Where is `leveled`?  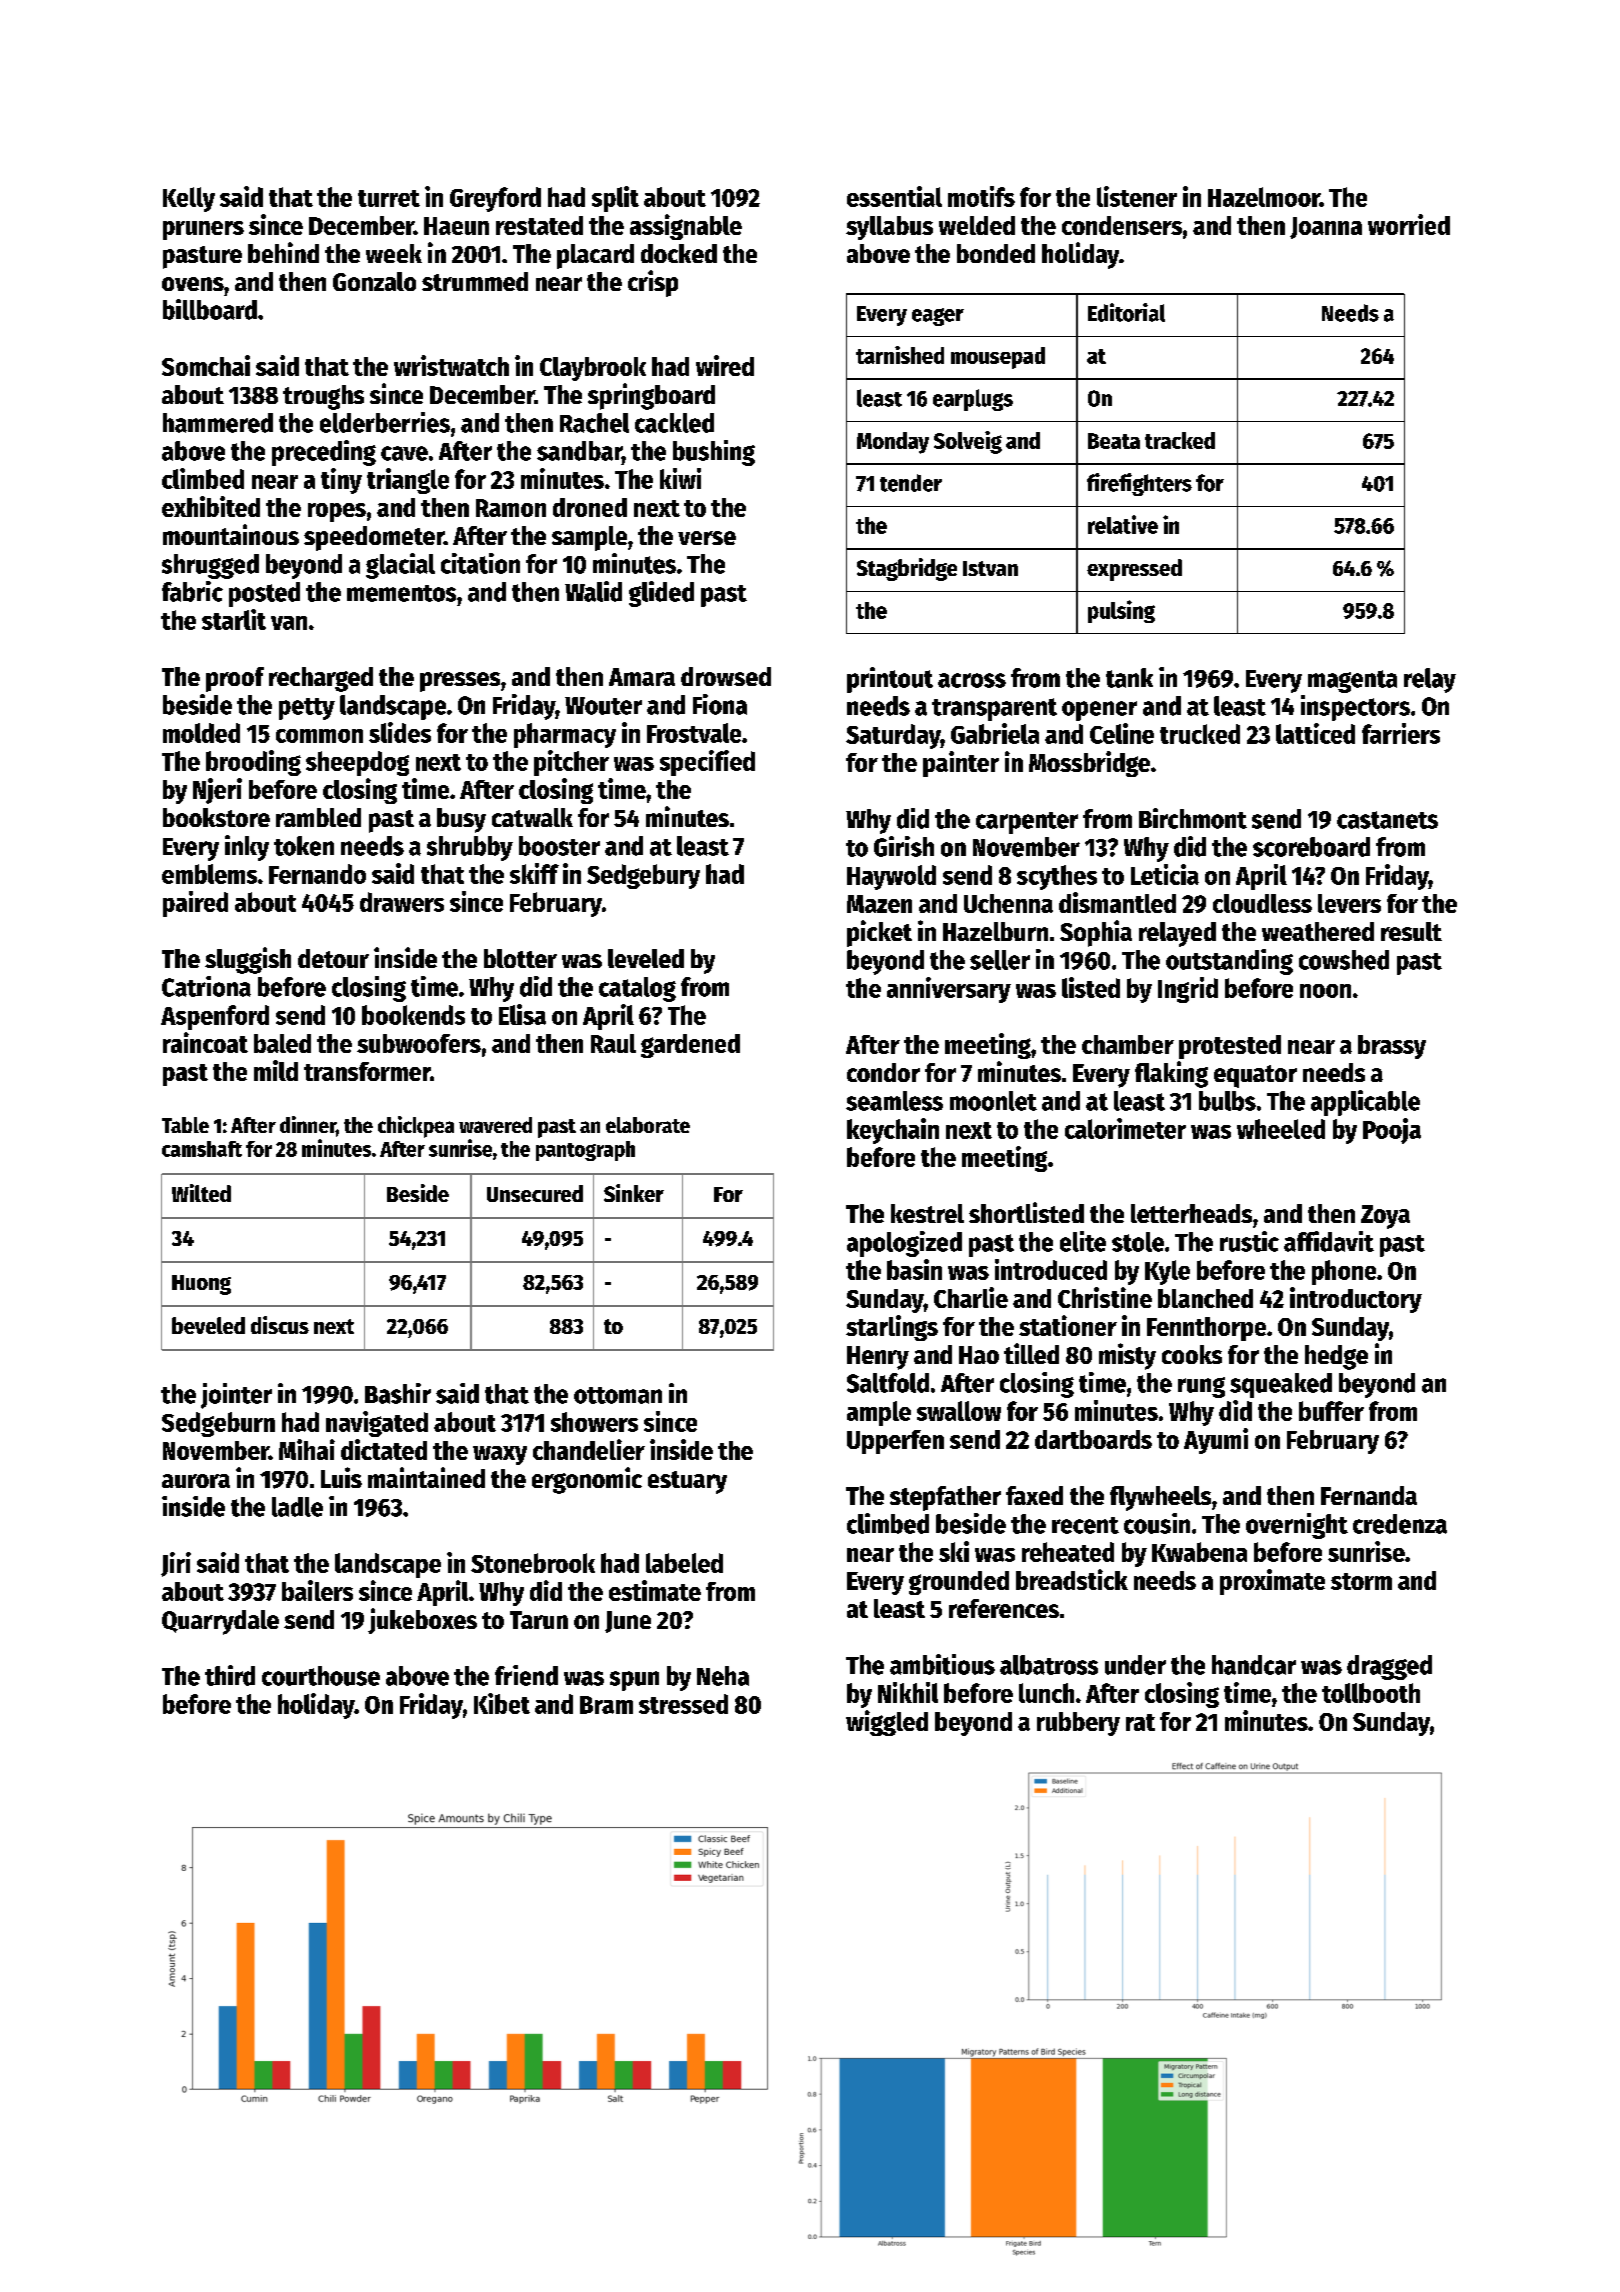
leveled is located at coordinates (646, 958).
